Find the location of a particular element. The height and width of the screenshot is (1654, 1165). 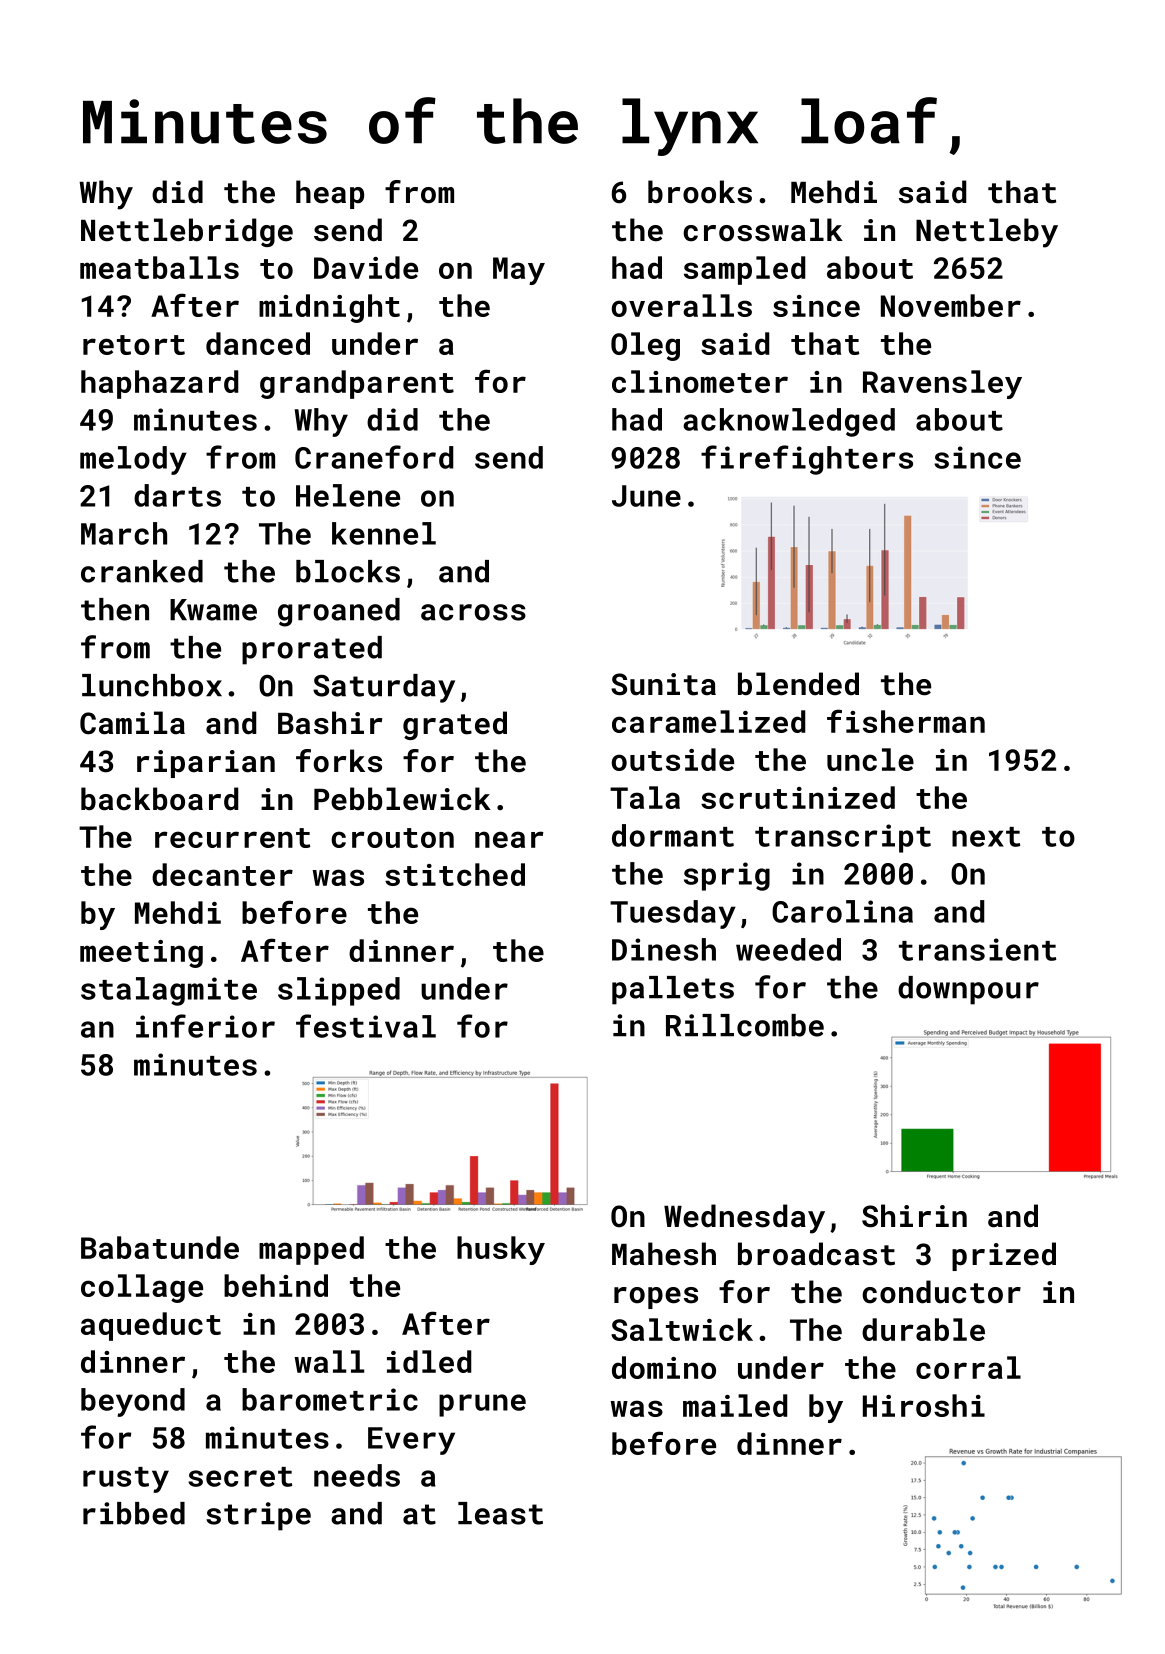

Mahesh is located at coordinates (664, 1254).
